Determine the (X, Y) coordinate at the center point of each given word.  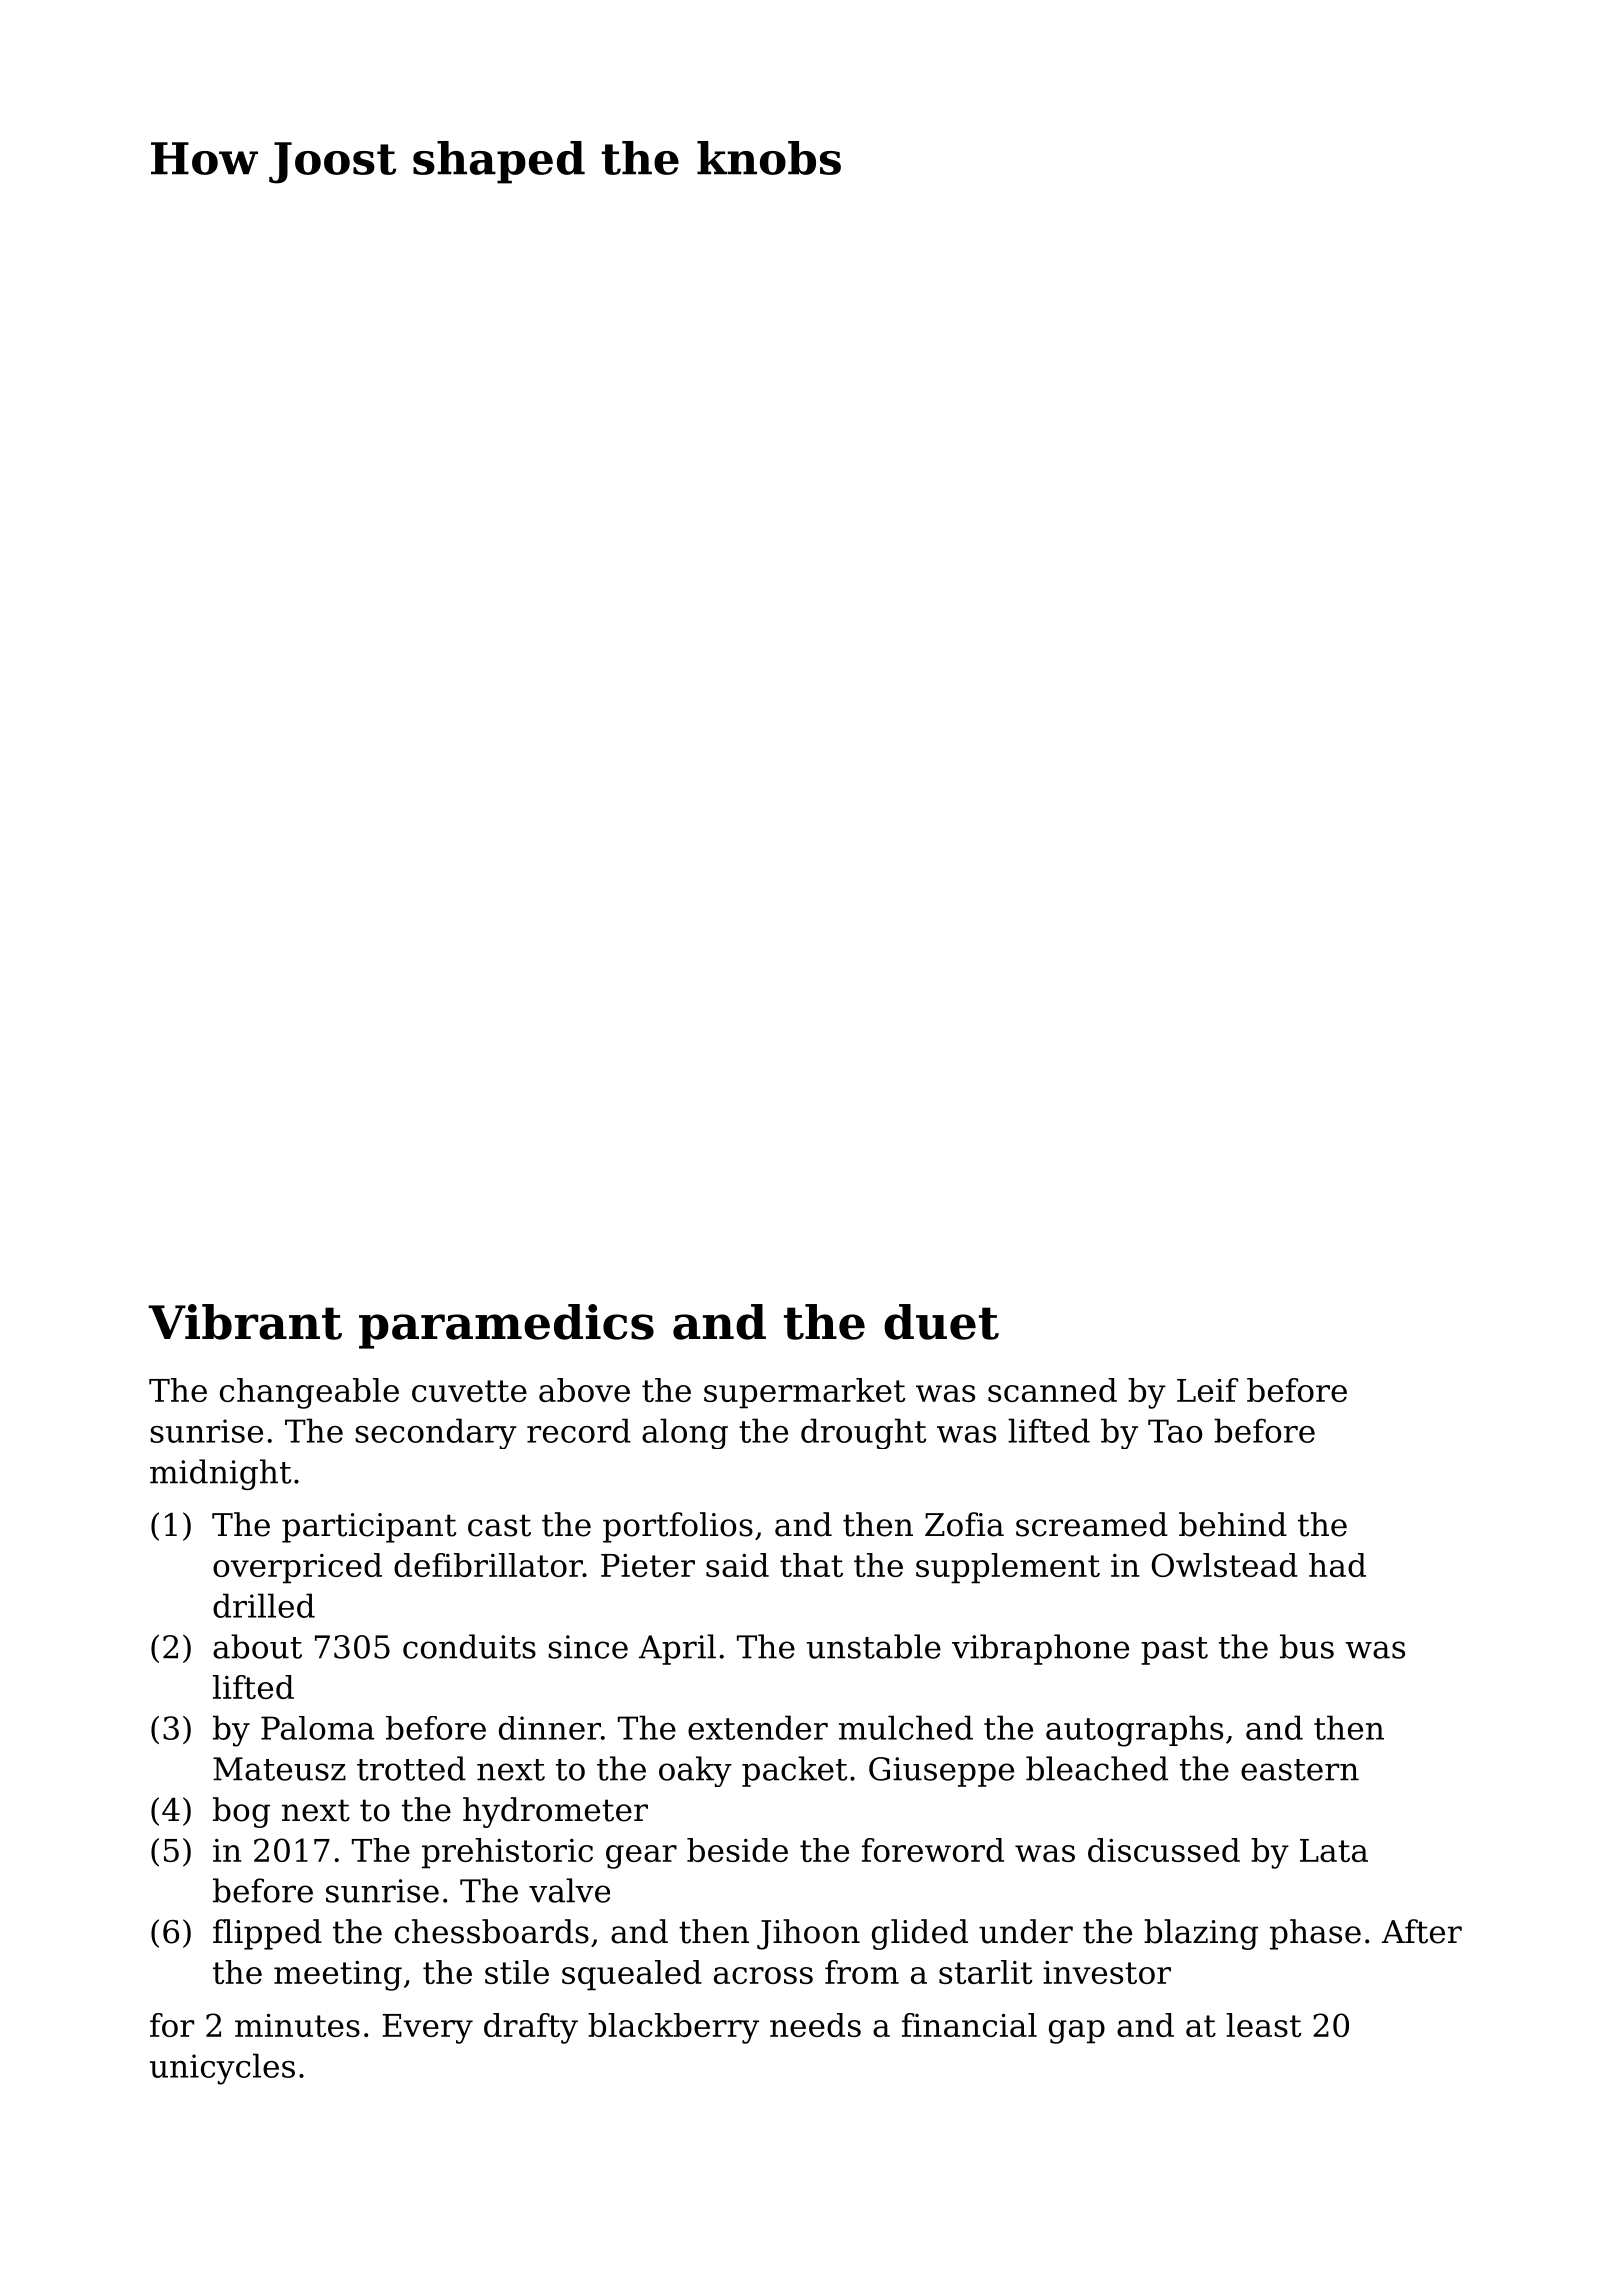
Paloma (318, 1728)
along (685, 1433)
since (588, 1647)
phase (1315, 1934)
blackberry (673, 2028)
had (1337, 1565)
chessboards (492, 1931)
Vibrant (245, 1322)
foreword (933, 1850)
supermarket (805, 1393)
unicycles (222, 2069)
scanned (1052, 1390)
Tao (1175, 1431)
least (1264, 2025)
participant (369, 1528)
